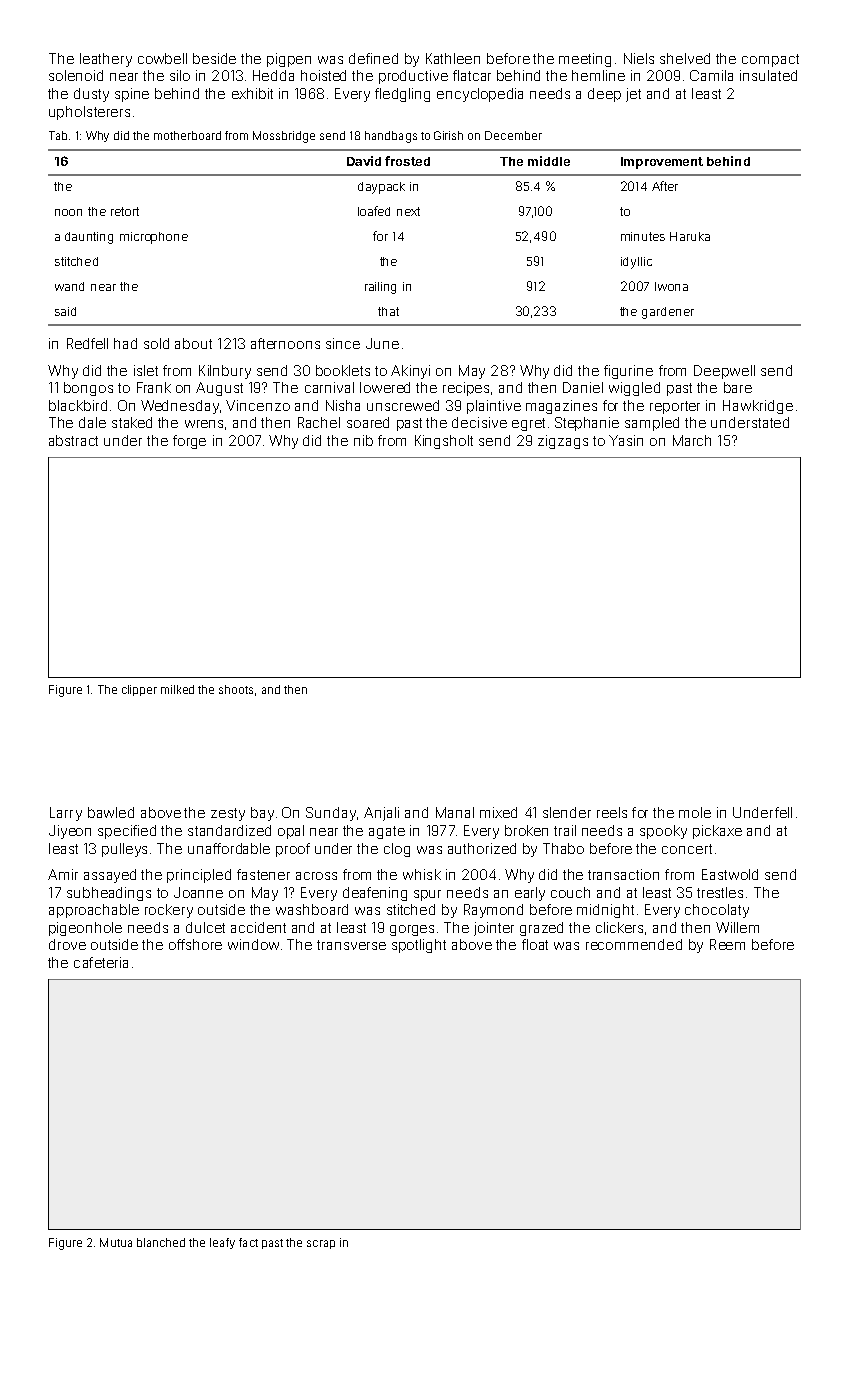 The width and height of the screenshot is (849, 1400). Describe the element at coordinates (494, 407) in the screenshot. I see `plaintive` at that location.
